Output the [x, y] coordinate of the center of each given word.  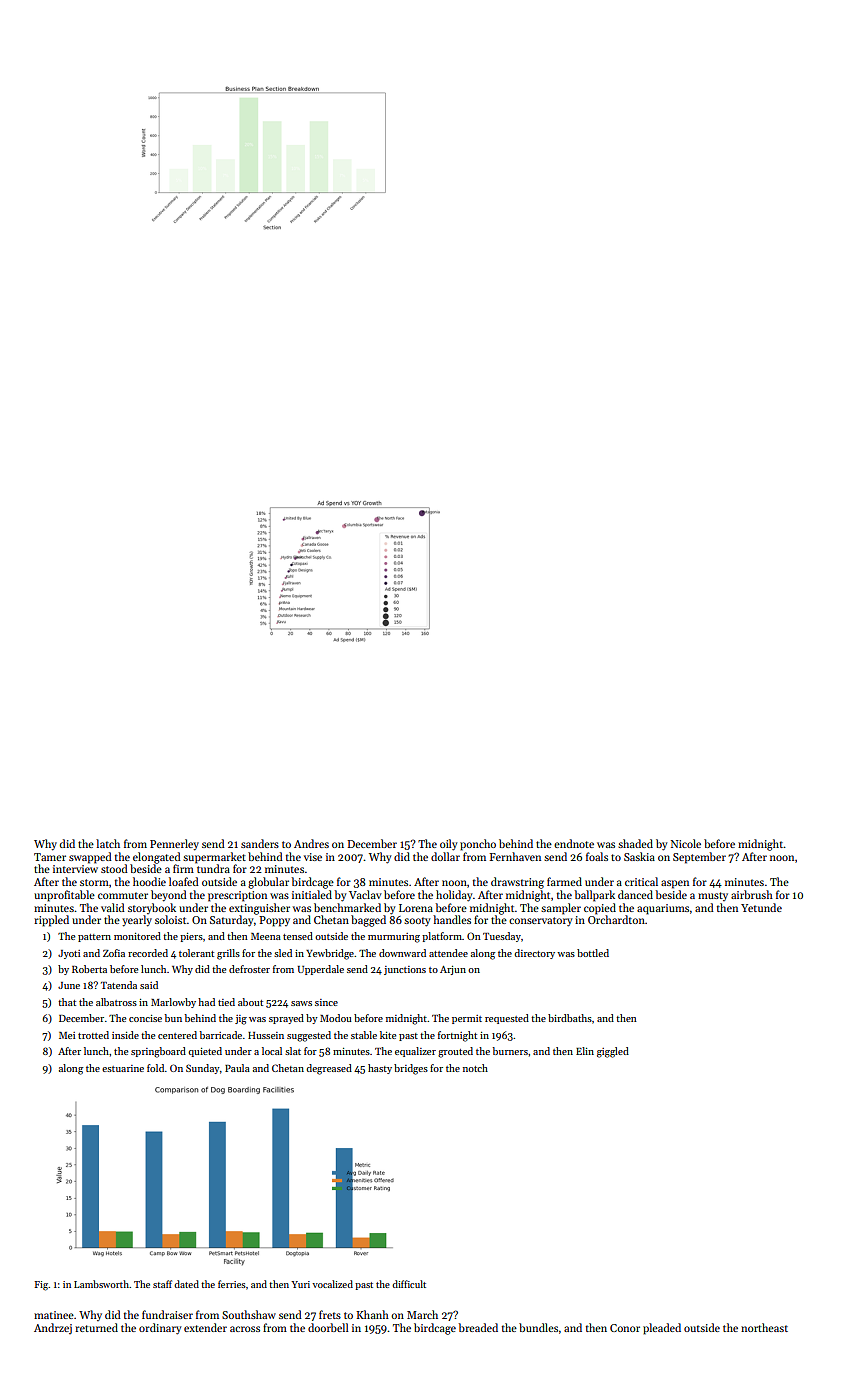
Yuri [300, 1284]
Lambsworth [101, 1284]
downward [402, 953]
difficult [409, 1284]
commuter [123, 895]
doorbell [328, 1327]
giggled [613, 1052]
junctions [405, 970]
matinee [54, 1315]
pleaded [662, 1329]
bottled [593, 953]
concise [145, 1018]
